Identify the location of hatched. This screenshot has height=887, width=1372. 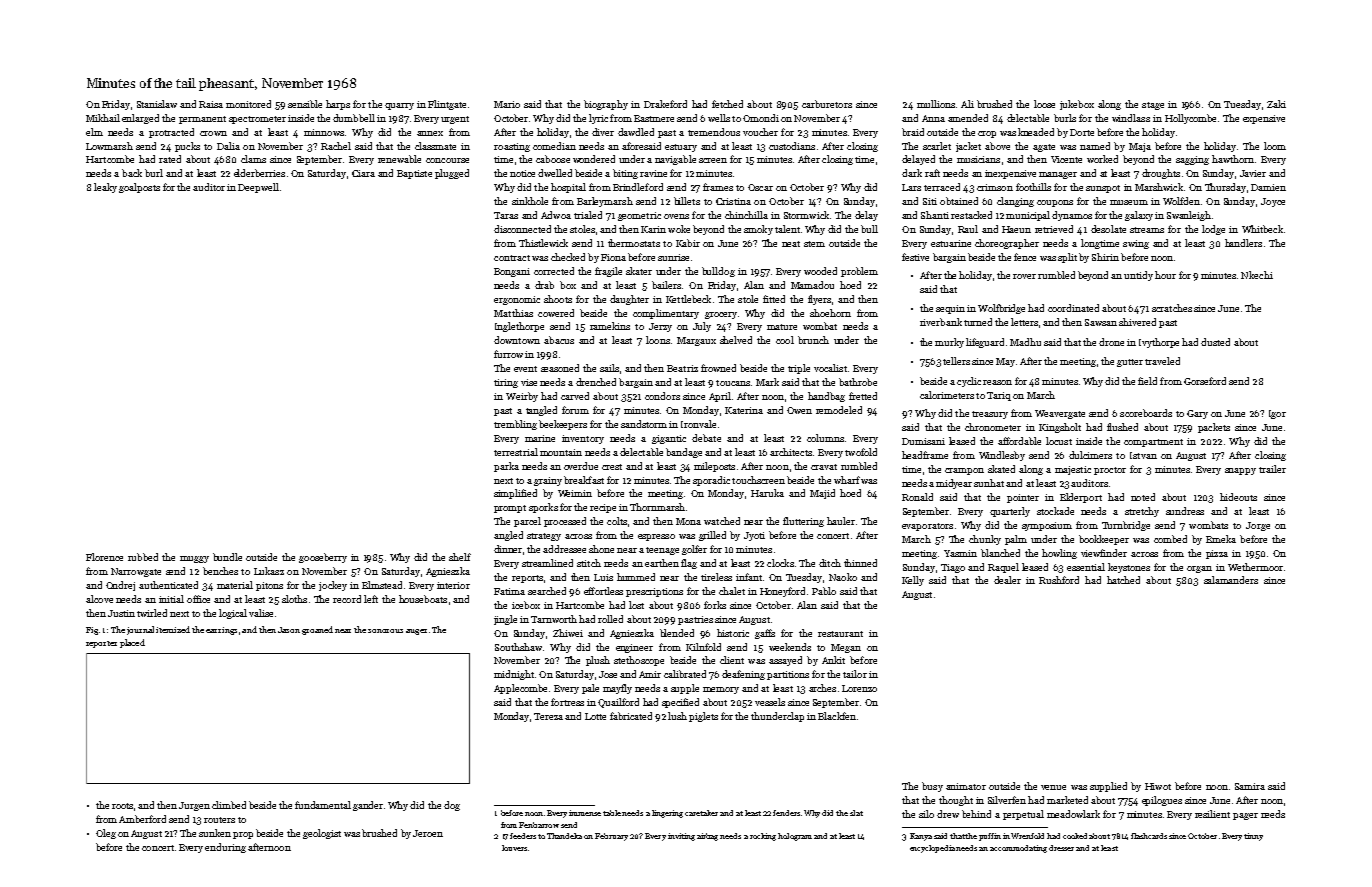
(1123, 580).
